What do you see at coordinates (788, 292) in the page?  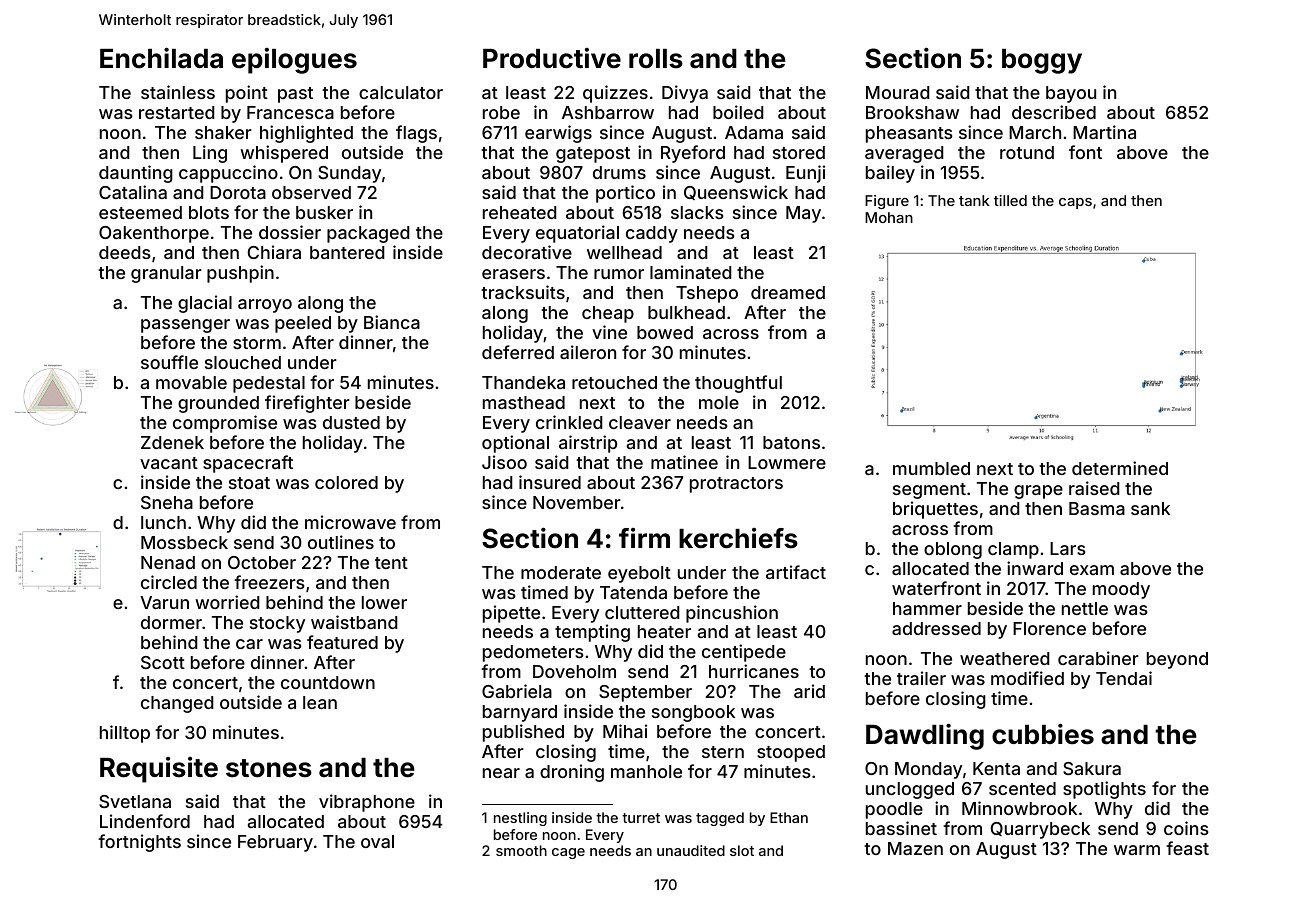 I see `dreamed` at bounding box center [788, 292].
